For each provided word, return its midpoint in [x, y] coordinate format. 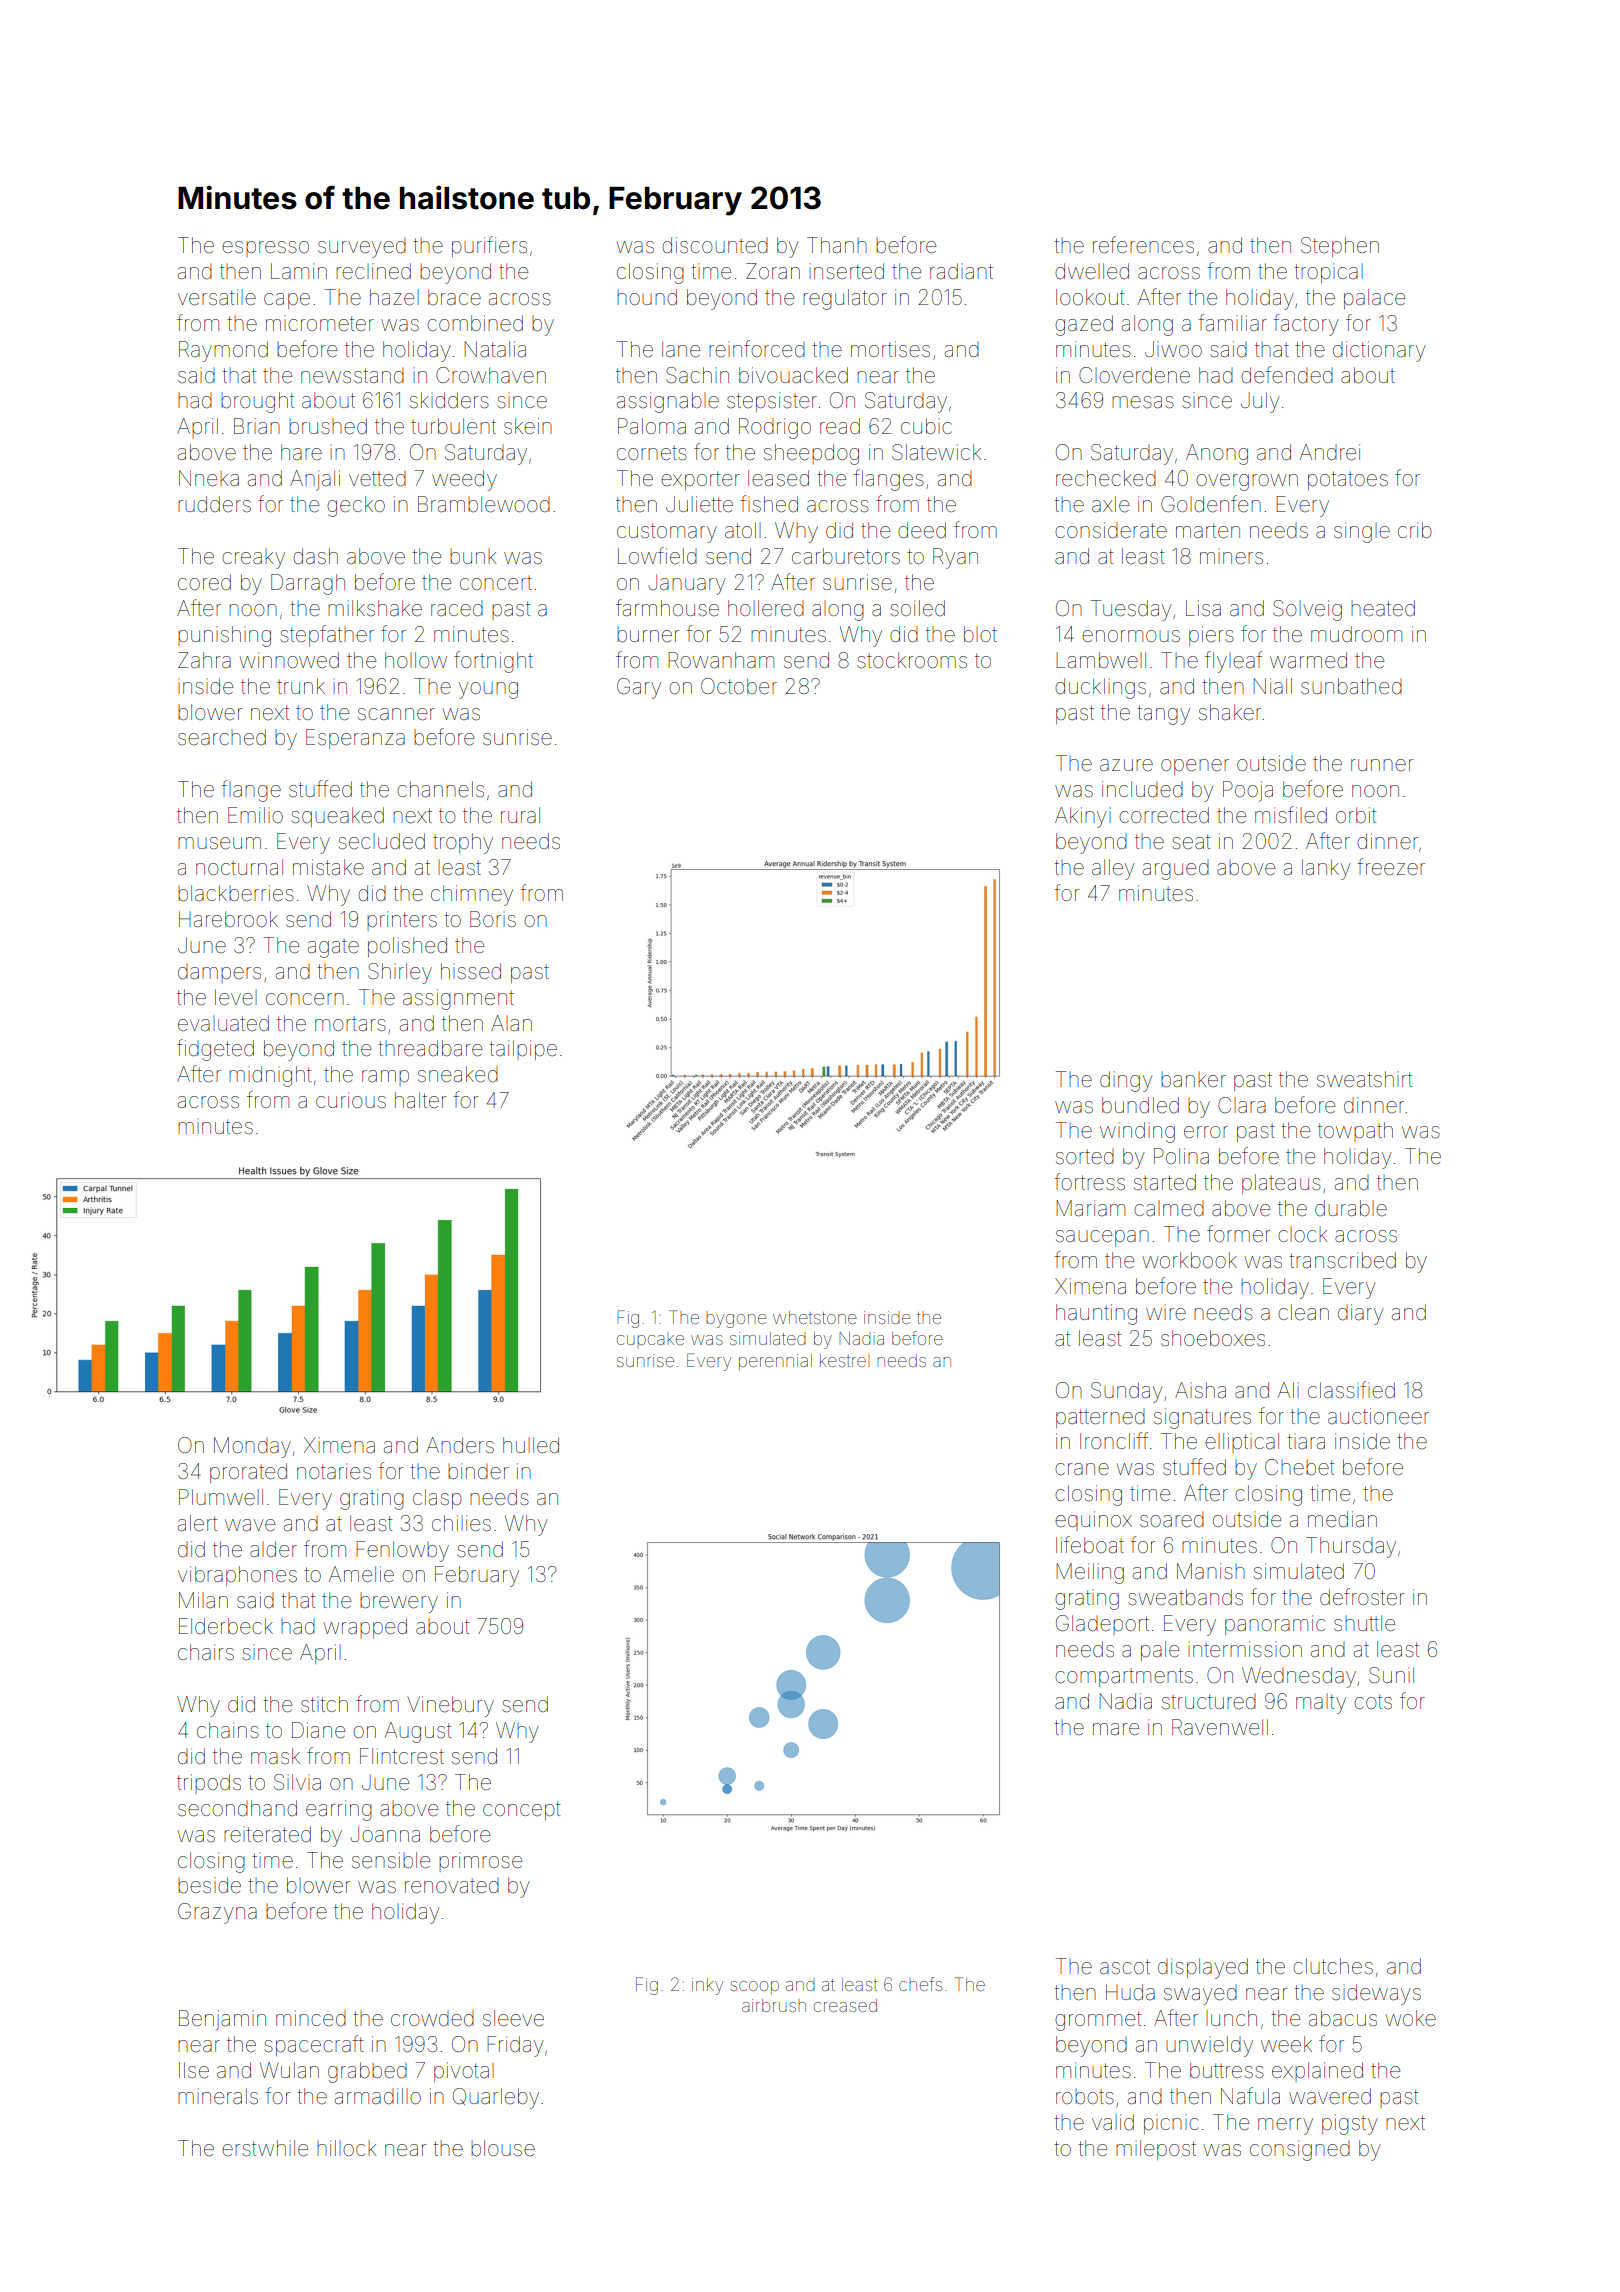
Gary [639, 688]
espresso [265, 249]
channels [440, 789]
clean [1303, 1312]
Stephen [1340, 247]
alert [198, 1523]
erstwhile [265, 2148]
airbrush [774, 2005]
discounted [715, 245]
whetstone [815, 1317]
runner [1382, 765]
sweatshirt [1365, 1079]
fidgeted [215, 1050]
